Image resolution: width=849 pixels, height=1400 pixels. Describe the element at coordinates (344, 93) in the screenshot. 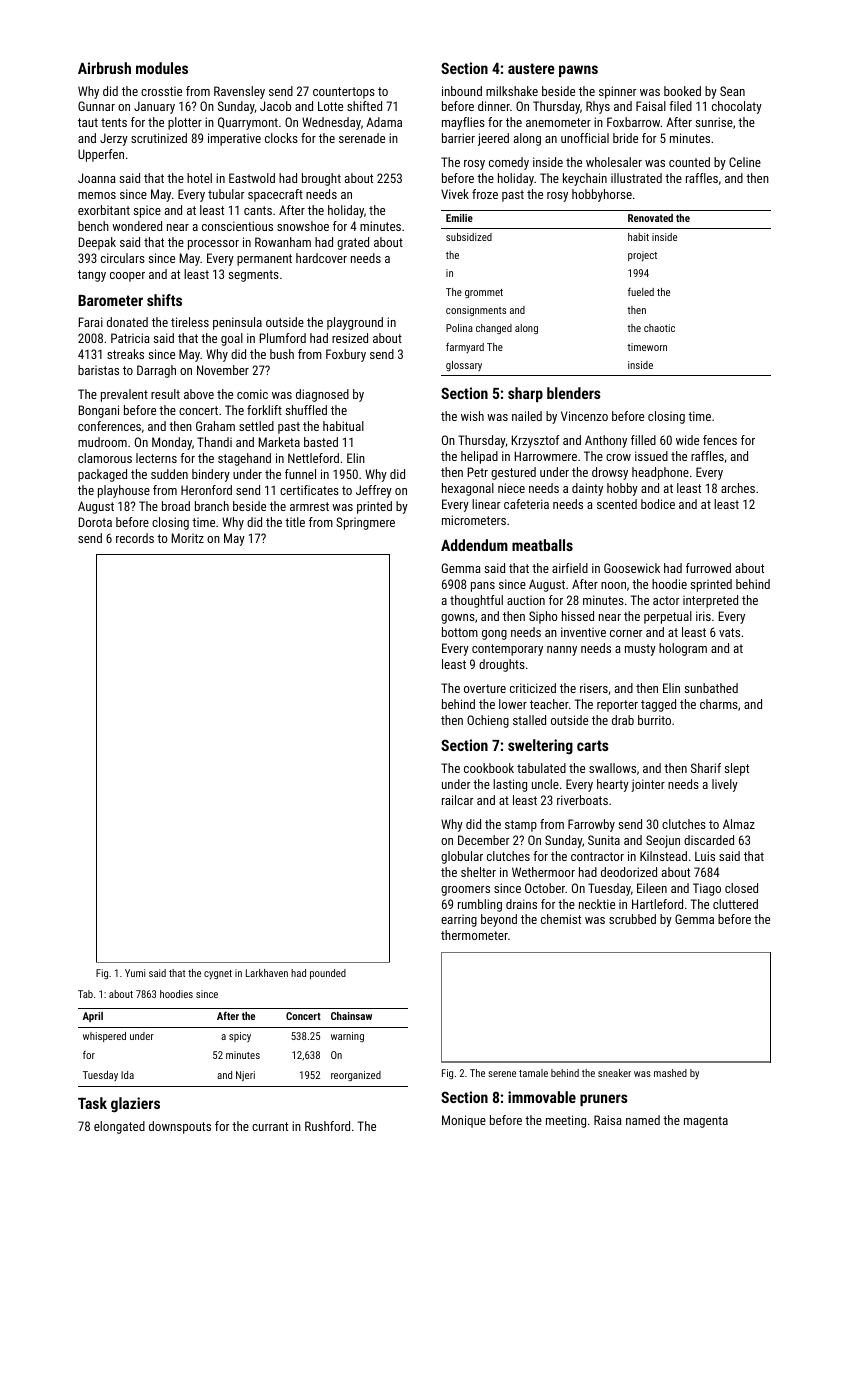

I see `countertops` at that location.
